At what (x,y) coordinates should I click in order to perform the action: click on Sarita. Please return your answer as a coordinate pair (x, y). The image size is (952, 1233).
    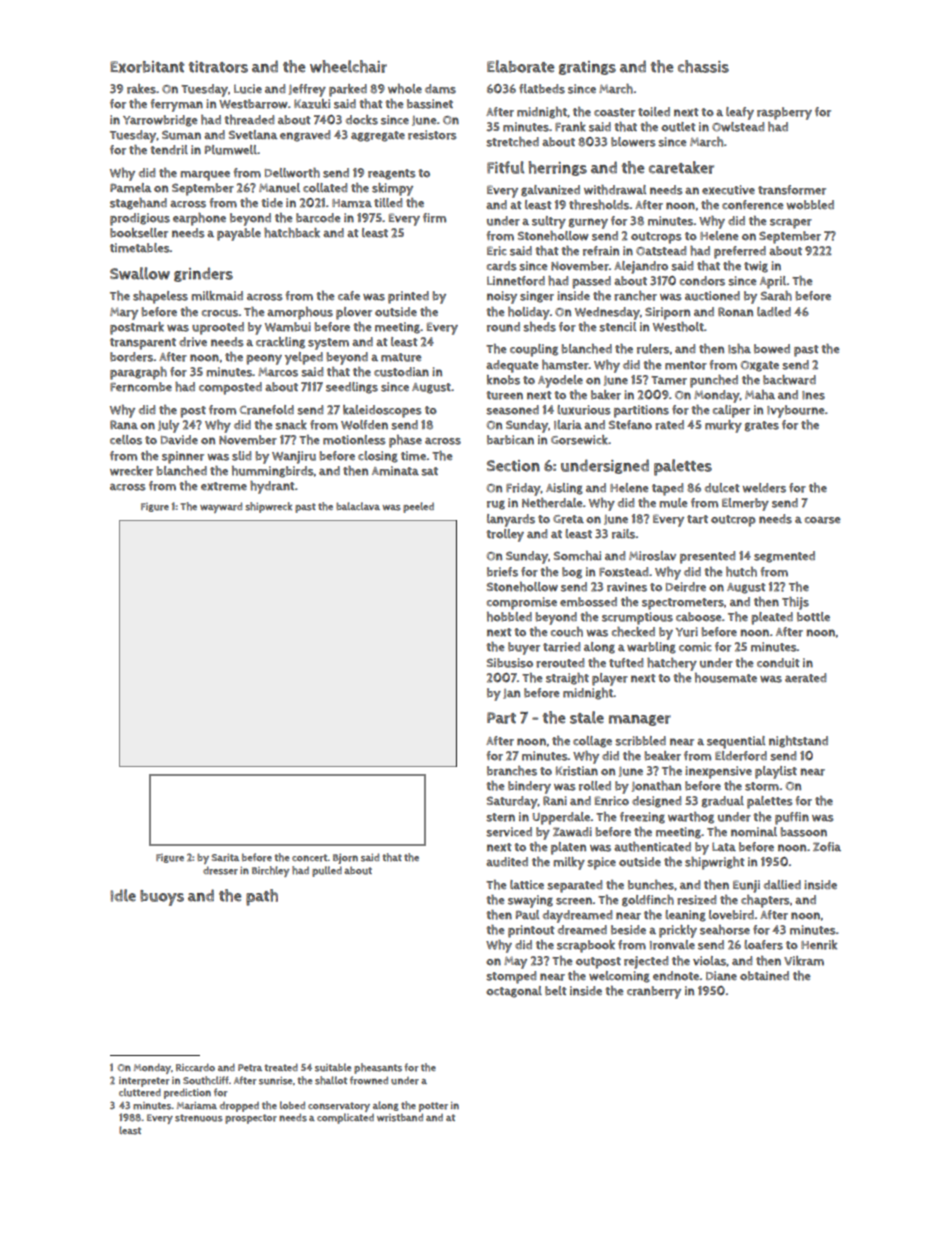
    Looking at the image, I should click on (225, 858).
